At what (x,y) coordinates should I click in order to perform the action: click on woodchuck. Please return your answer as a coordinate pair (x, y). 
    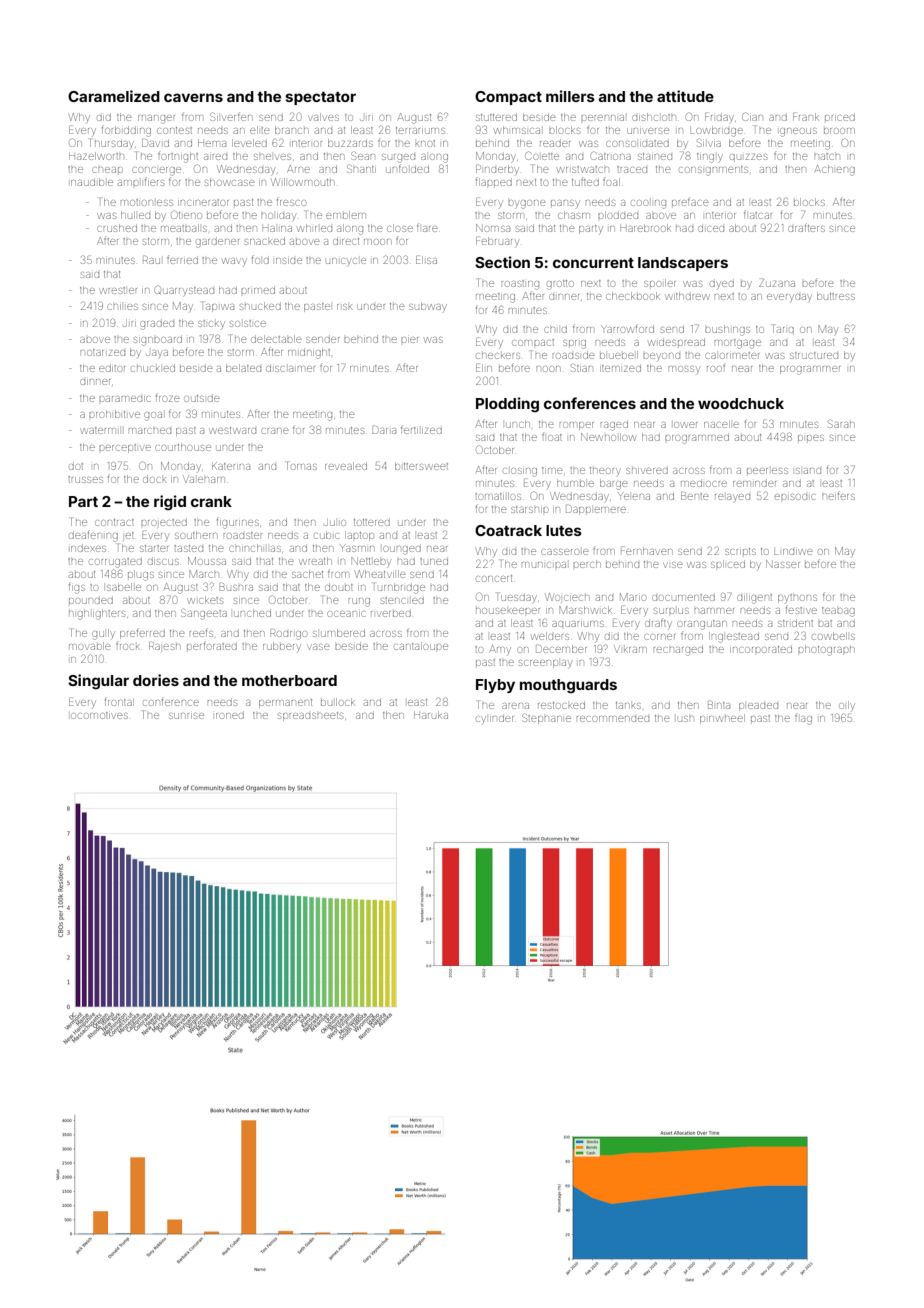
    Looking at the image, I should click on (741, 403).
